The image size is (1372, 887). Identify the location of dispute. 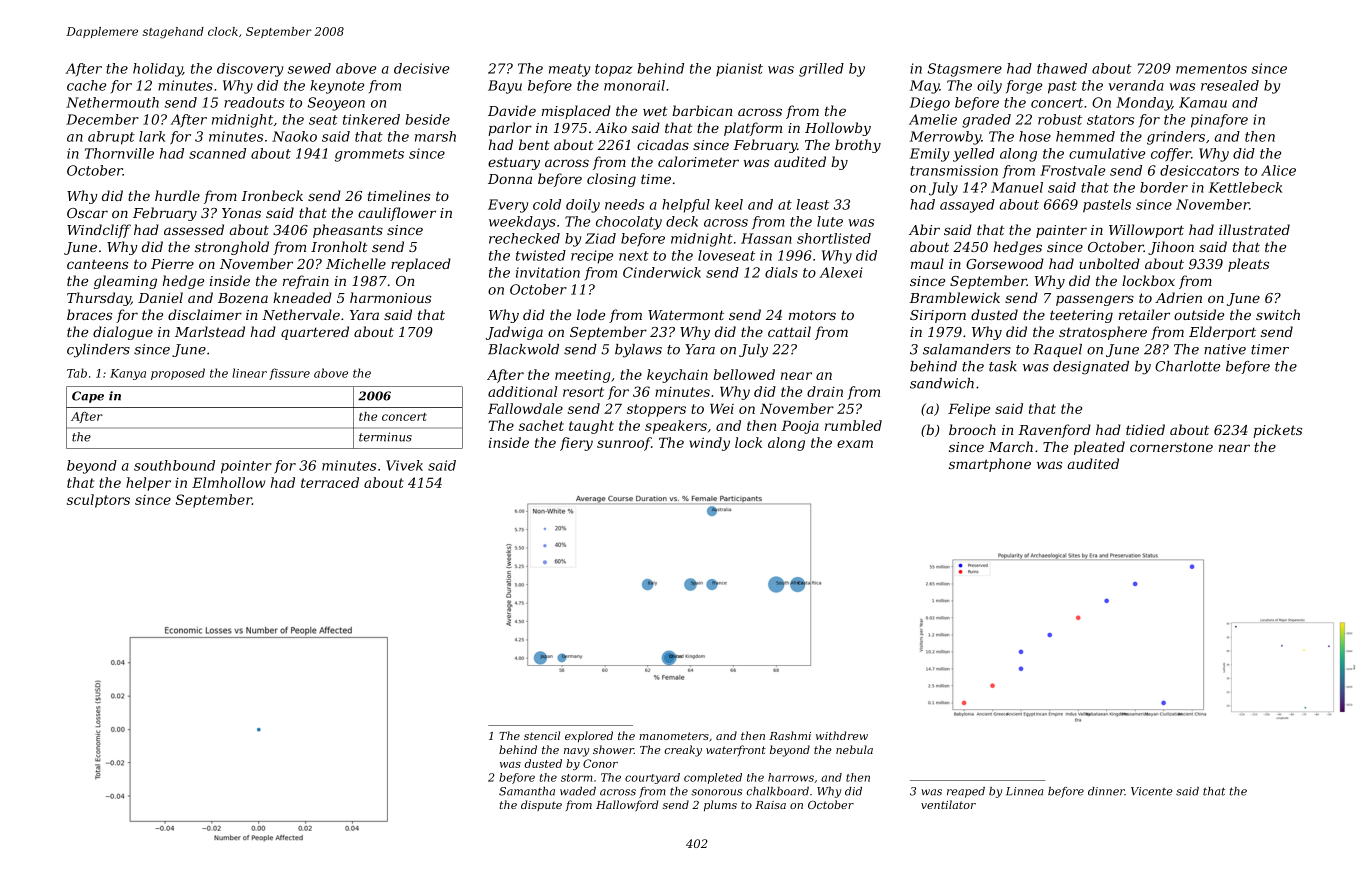
(541, 805).
